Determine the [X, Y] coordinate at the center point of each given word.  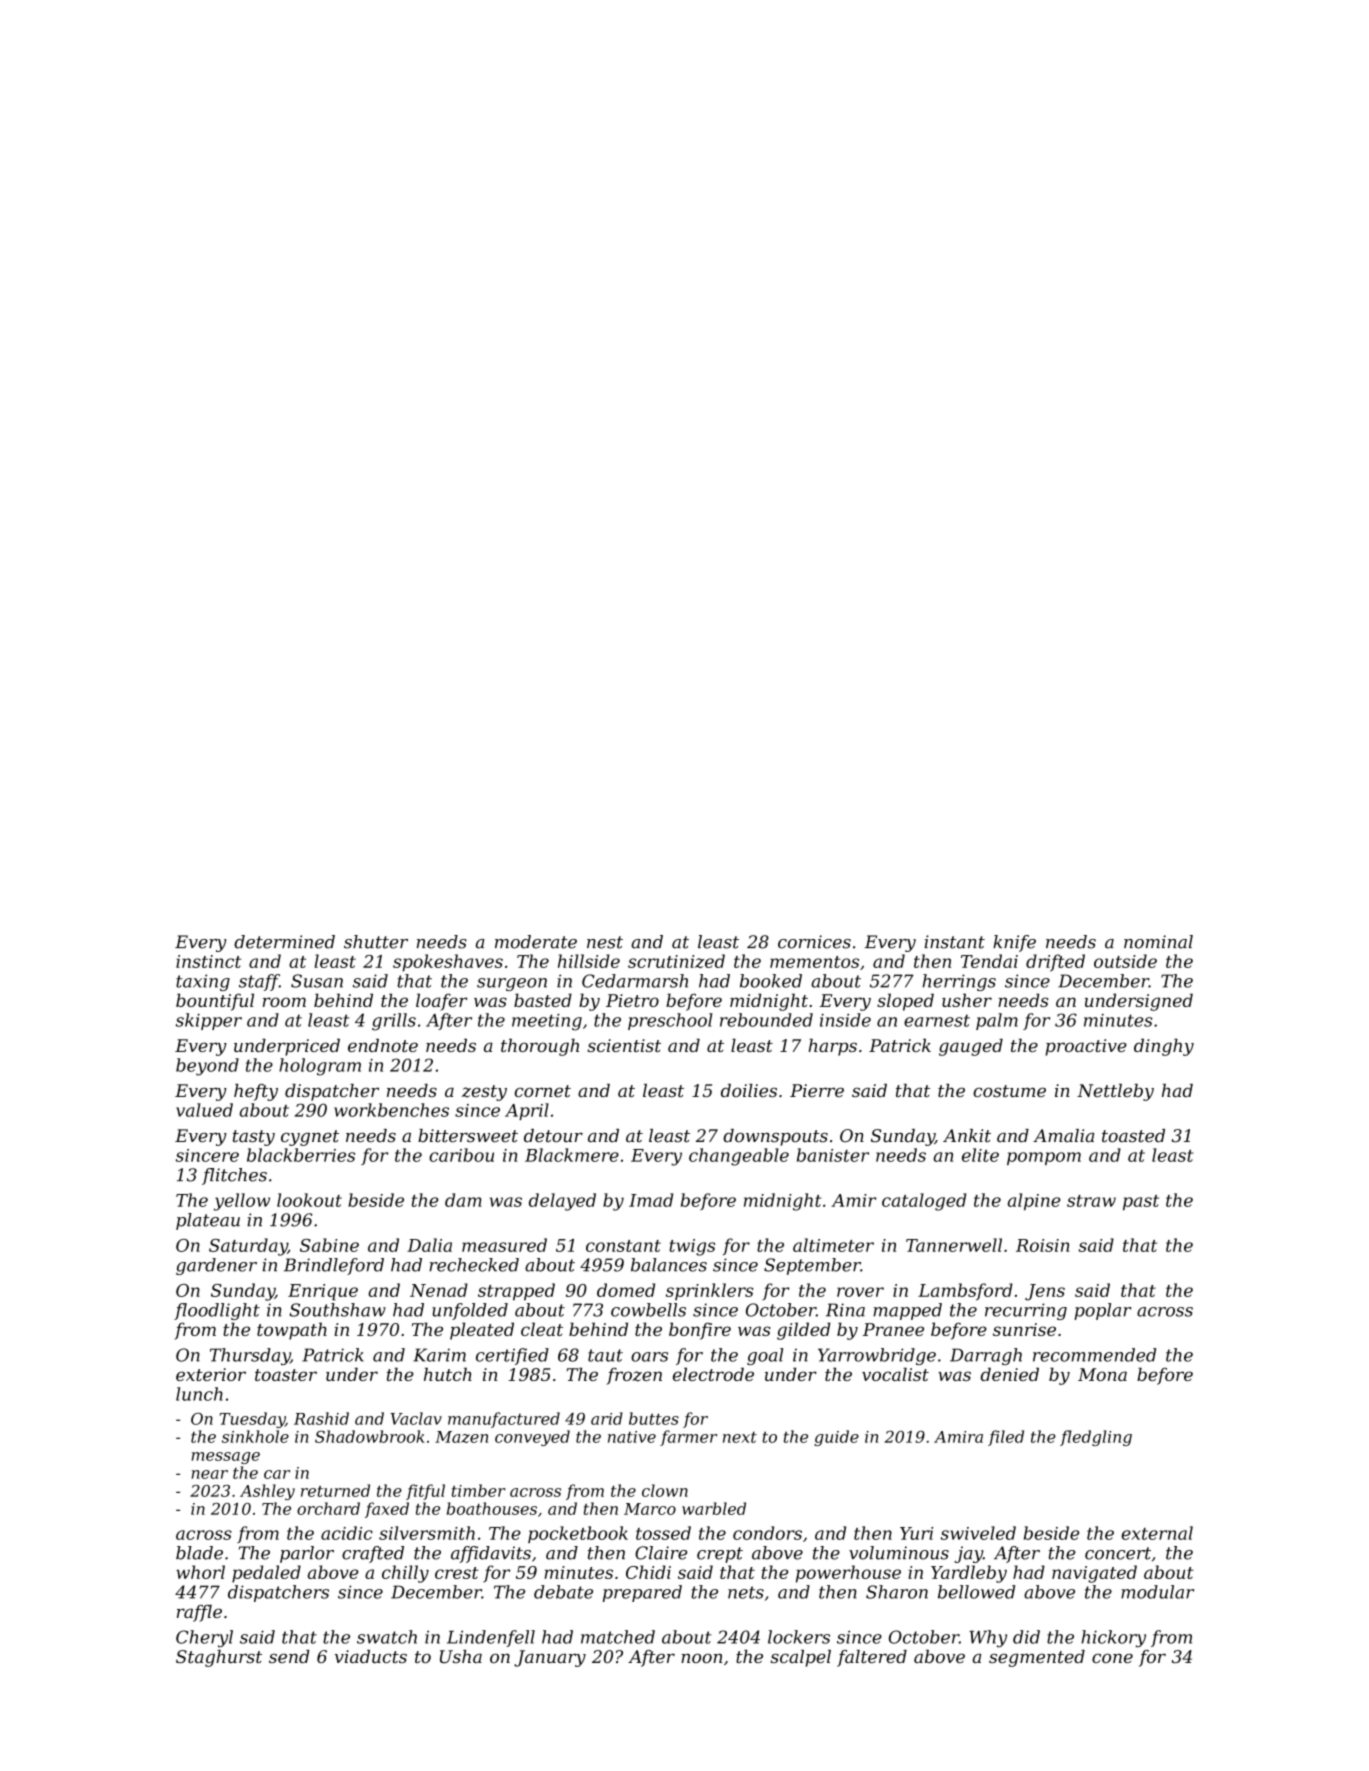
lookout [309, 1200]
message [226, 1458]
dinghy [1164, 1047]
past [1141, 1202]
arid [607, 1418]
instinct [208, 961]
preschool [670, 1021]
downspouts [775, 1137]
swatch [387, 1637]
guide [836, 1438]
